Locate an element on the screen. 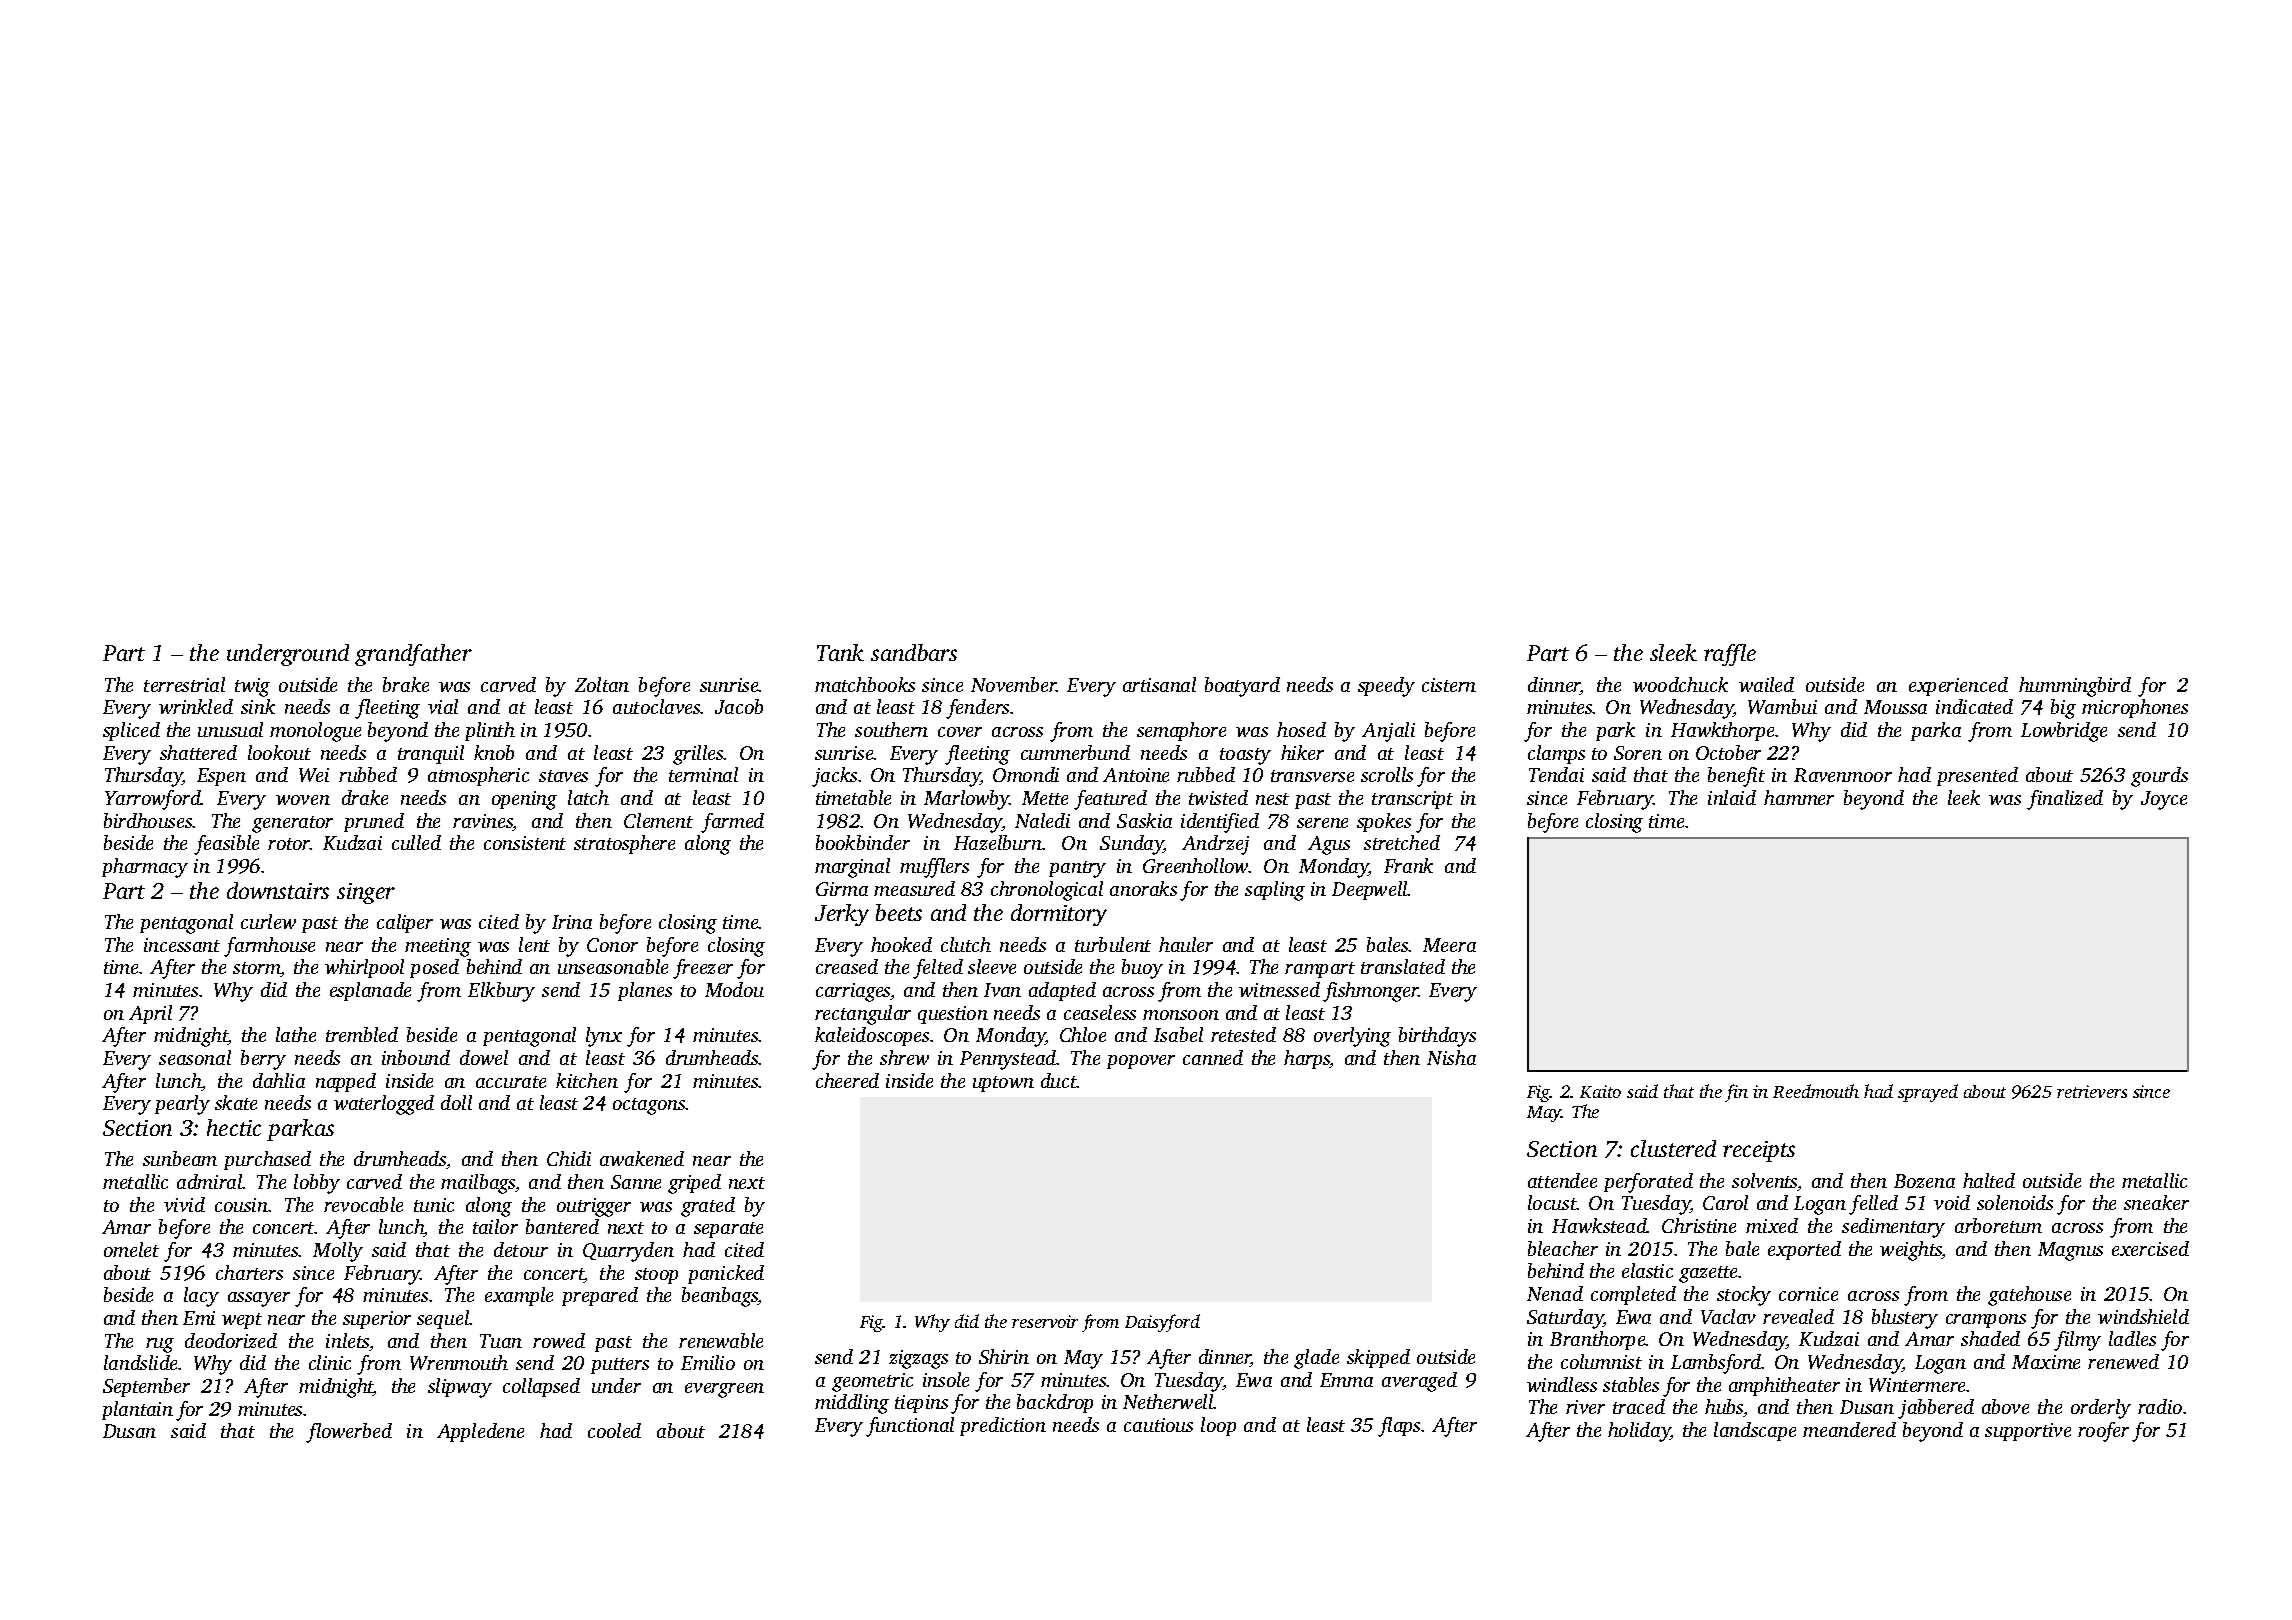 This screenshot has width=2292, height=1620. sandbars is located at coordinates (914, 652).
